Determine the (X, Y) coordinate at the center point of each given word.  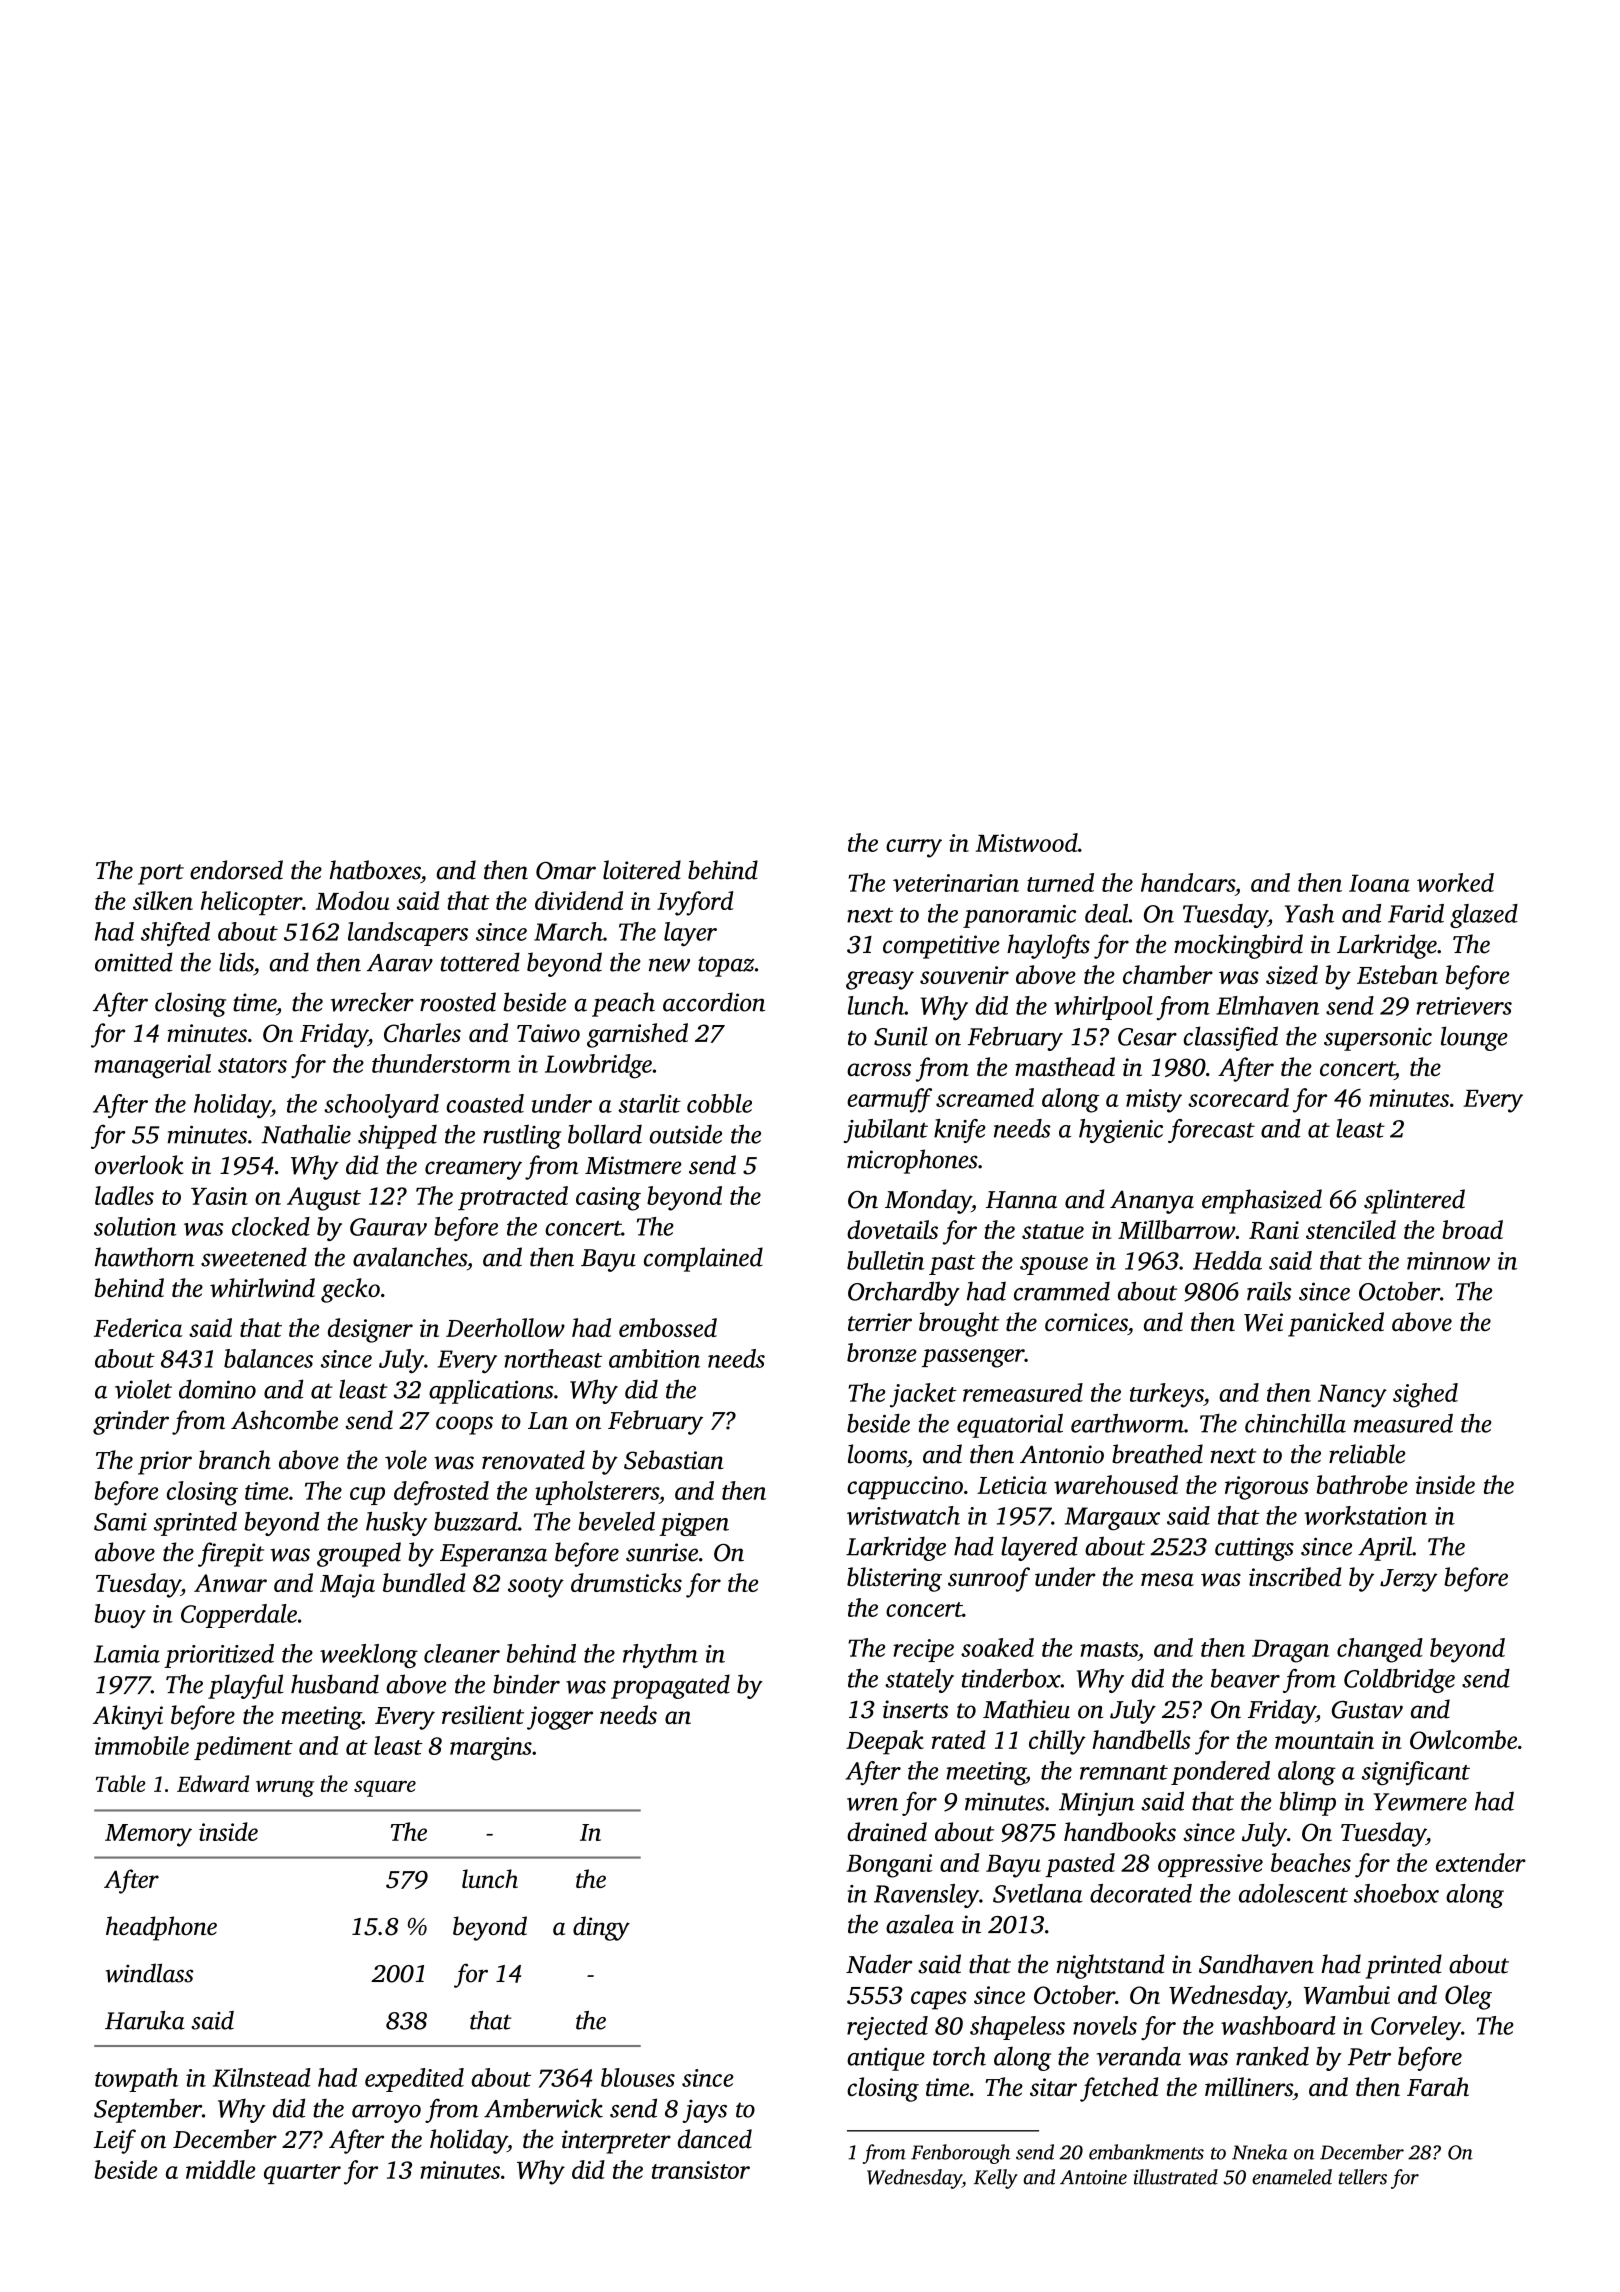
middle (220, 2169)
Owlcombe (1463, 1739)
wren (872, 1804)
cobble (719, 1103)
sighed (1425, 1395)
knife (960, 1131)
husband (335, 1684)
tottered (480, 962)
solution (135, 1226)
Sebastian (674, 1460)
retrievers (1464, 1006)
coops (464, 1425)
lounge (1474, 1038)
